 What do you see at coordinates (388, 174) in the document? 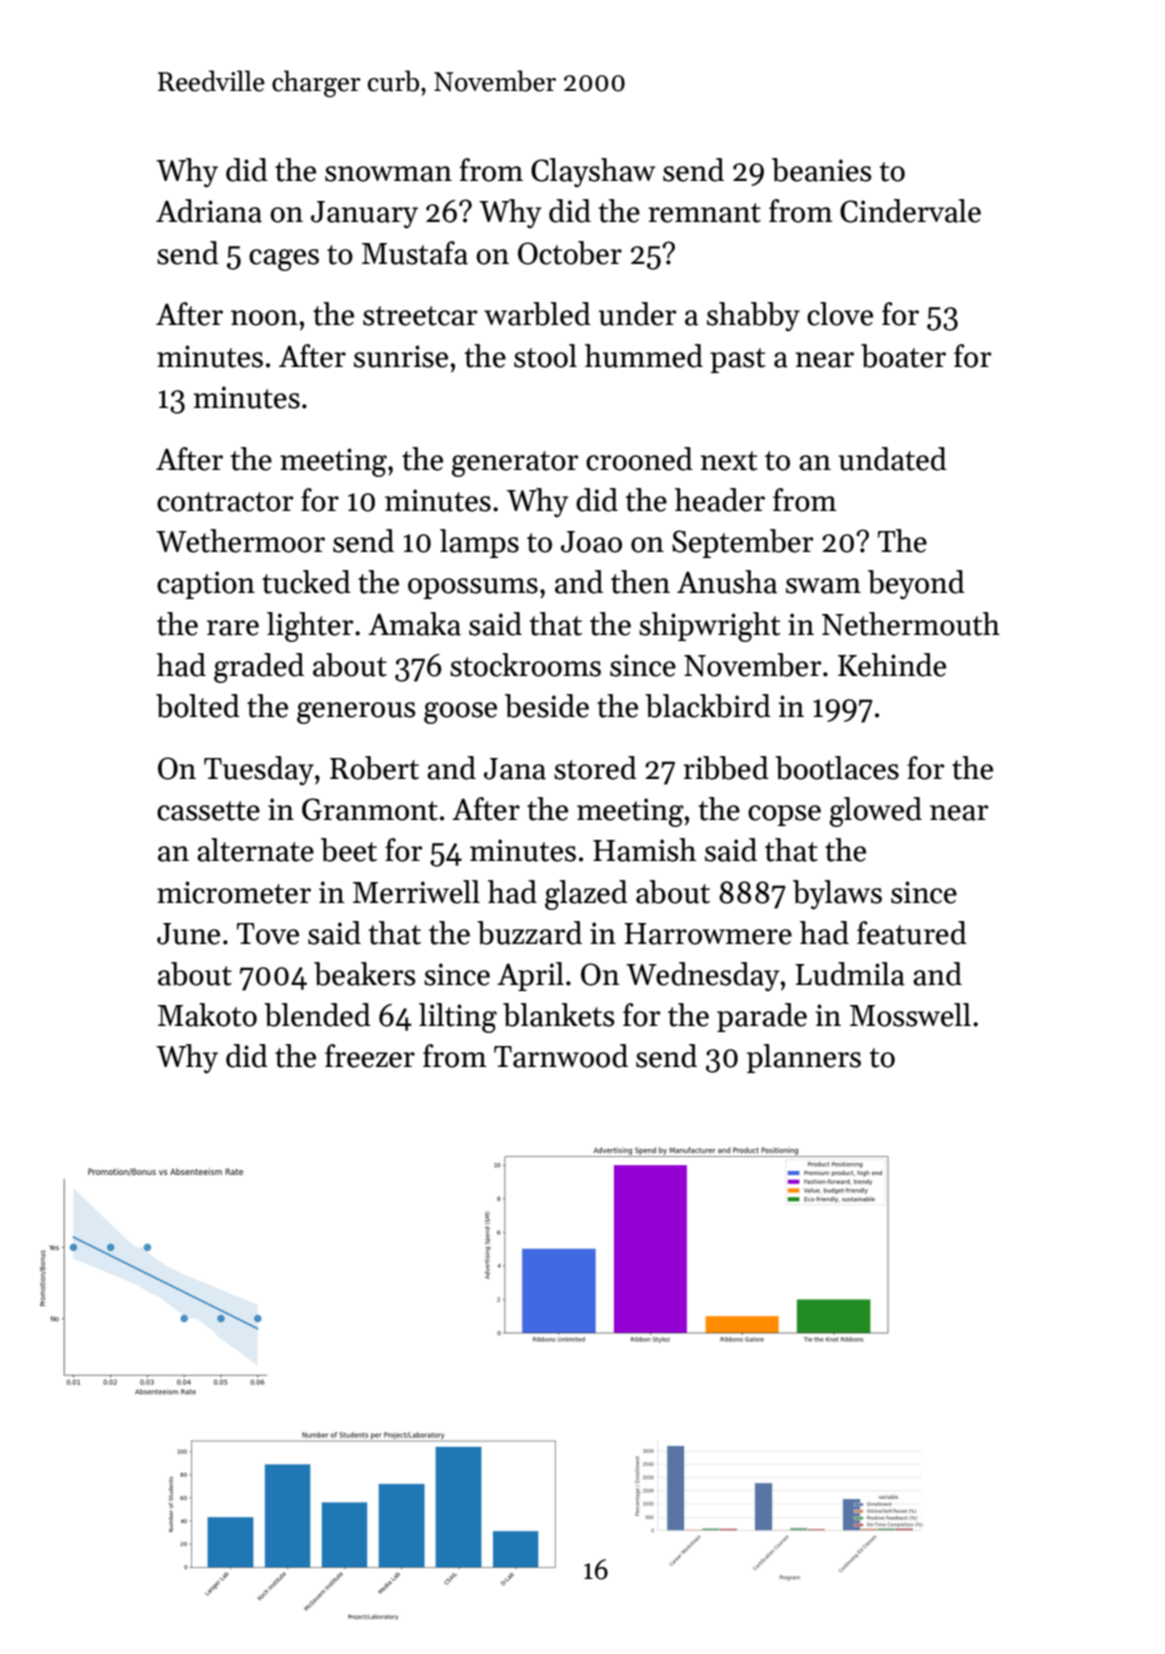
I see `snowman` at bounding box center [388, 174].
